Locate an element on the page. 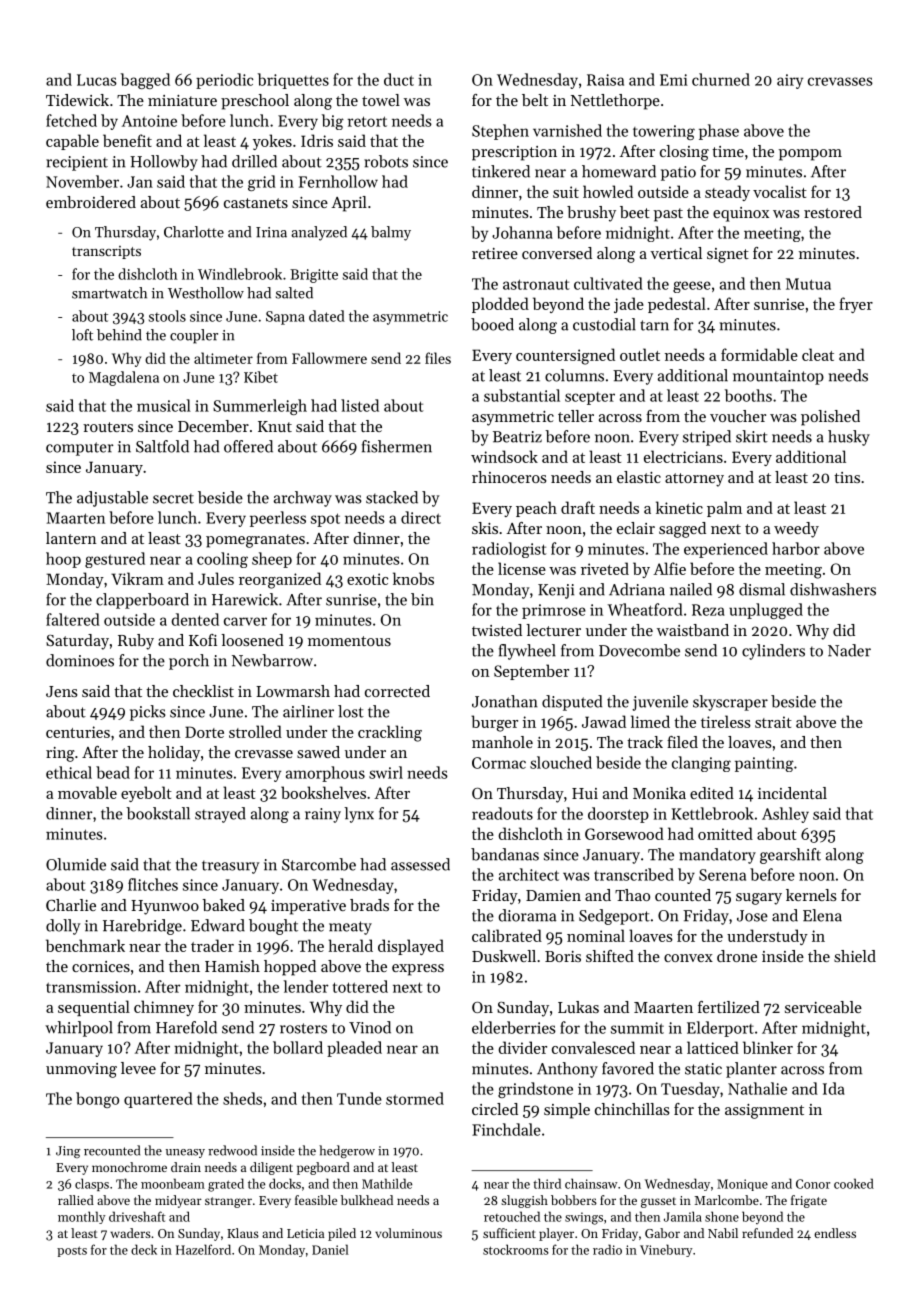  holiday is located at coordinates (174, 754).
